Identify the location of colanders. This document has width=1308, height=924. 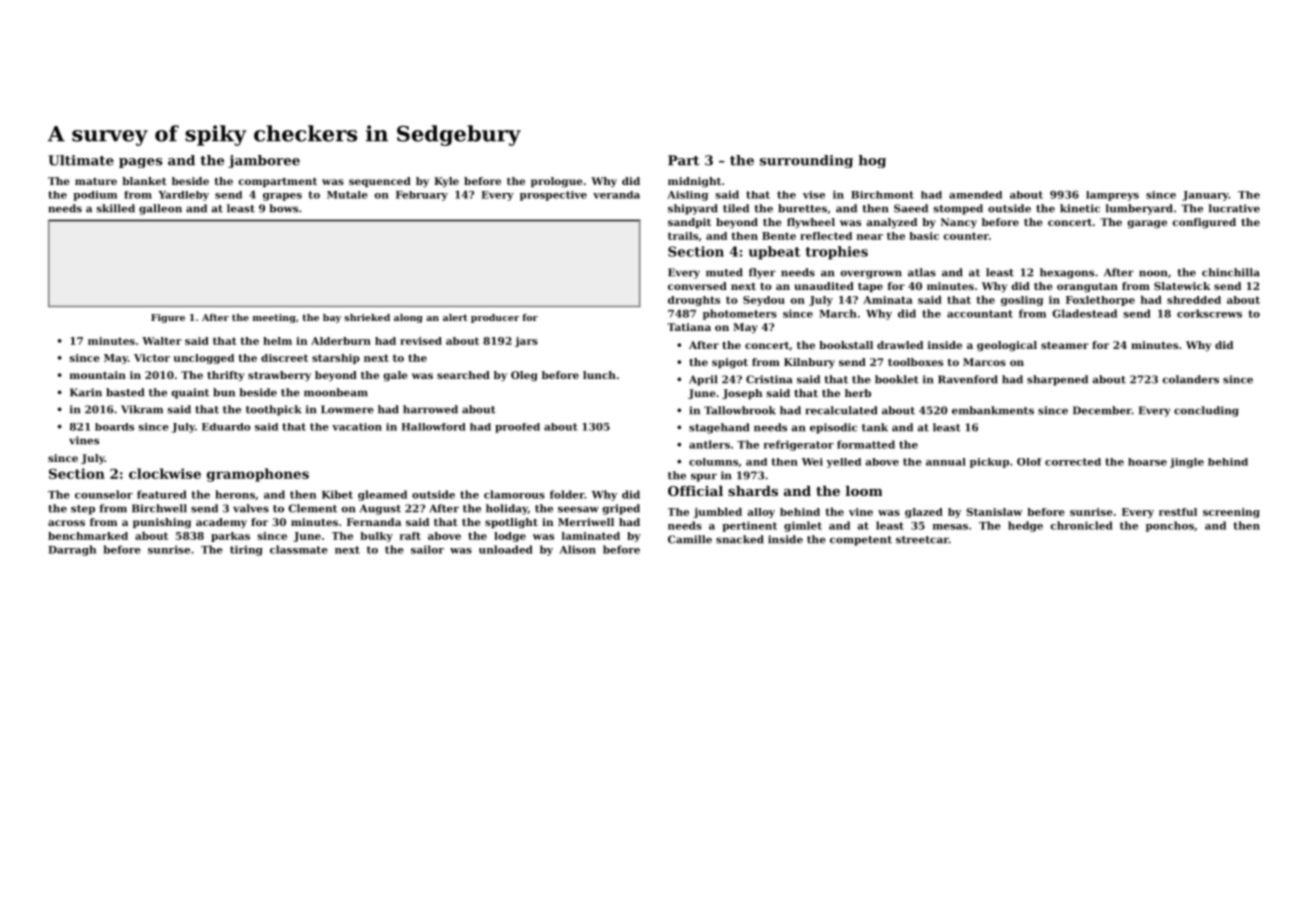
(1190, 379).
